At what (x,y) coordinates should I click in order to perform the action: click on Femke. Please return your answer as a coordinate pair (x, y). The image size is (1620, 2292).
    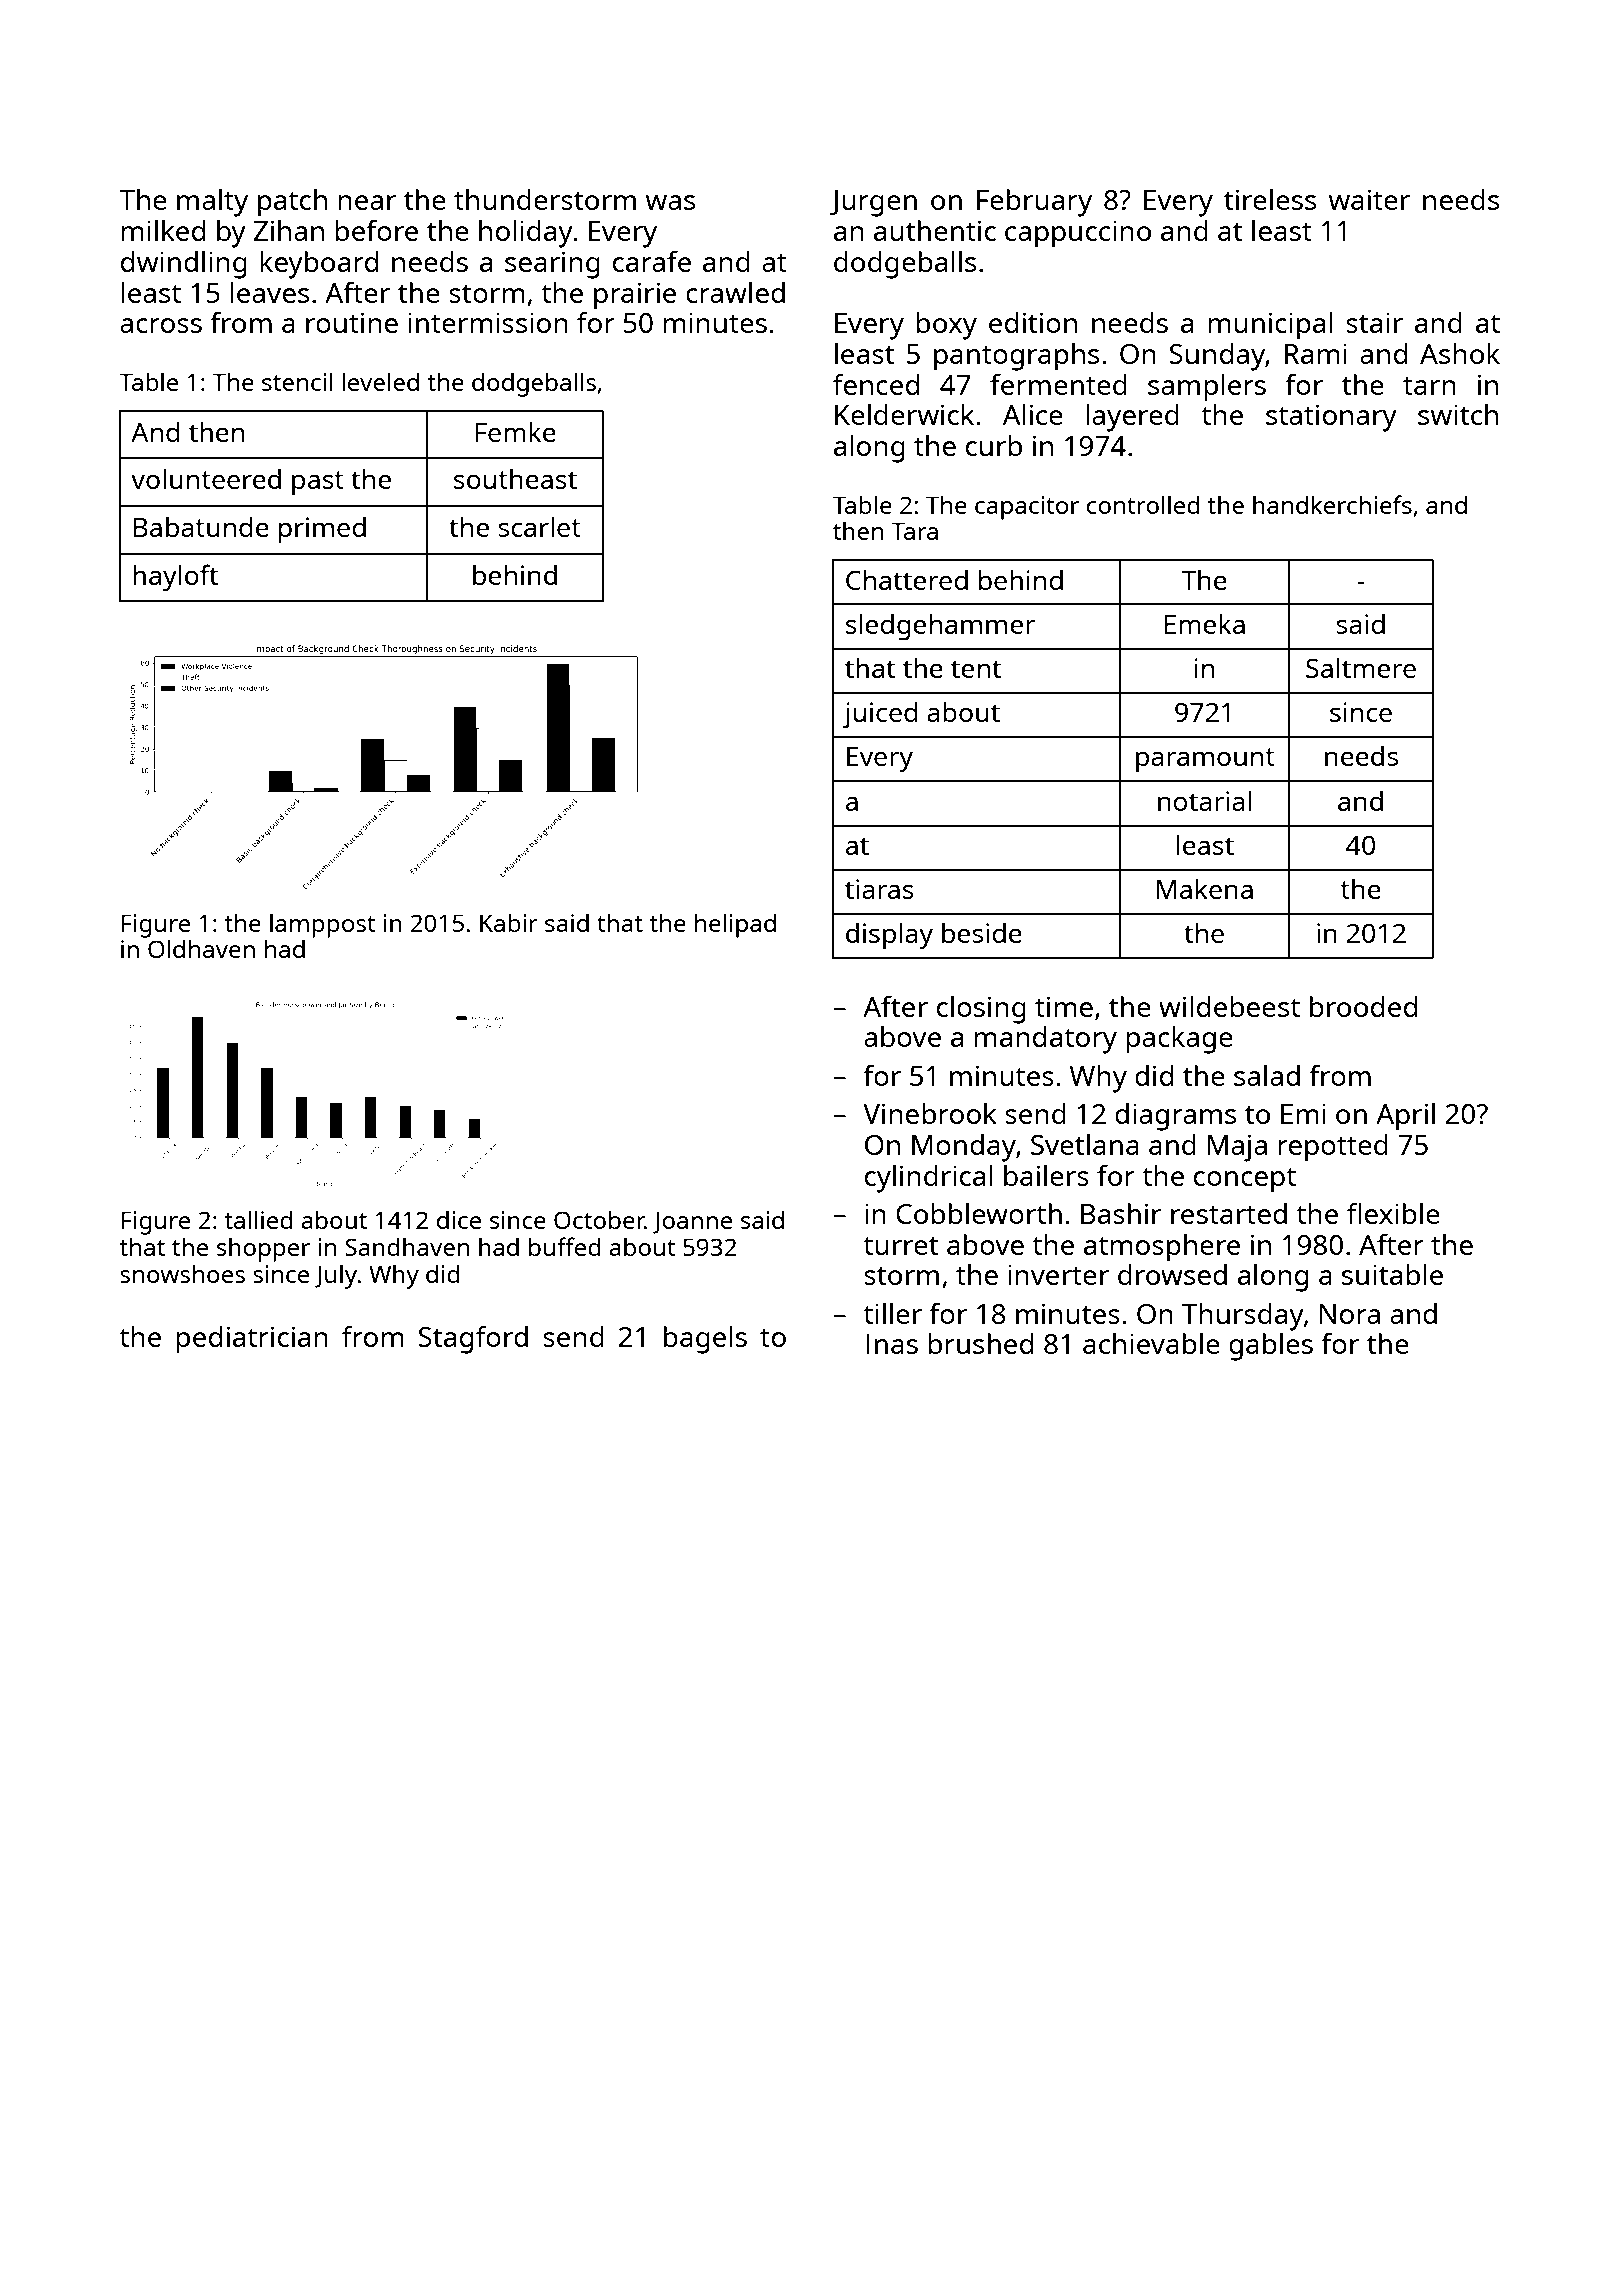
    Looking at the image, I should click on (516, 431).
